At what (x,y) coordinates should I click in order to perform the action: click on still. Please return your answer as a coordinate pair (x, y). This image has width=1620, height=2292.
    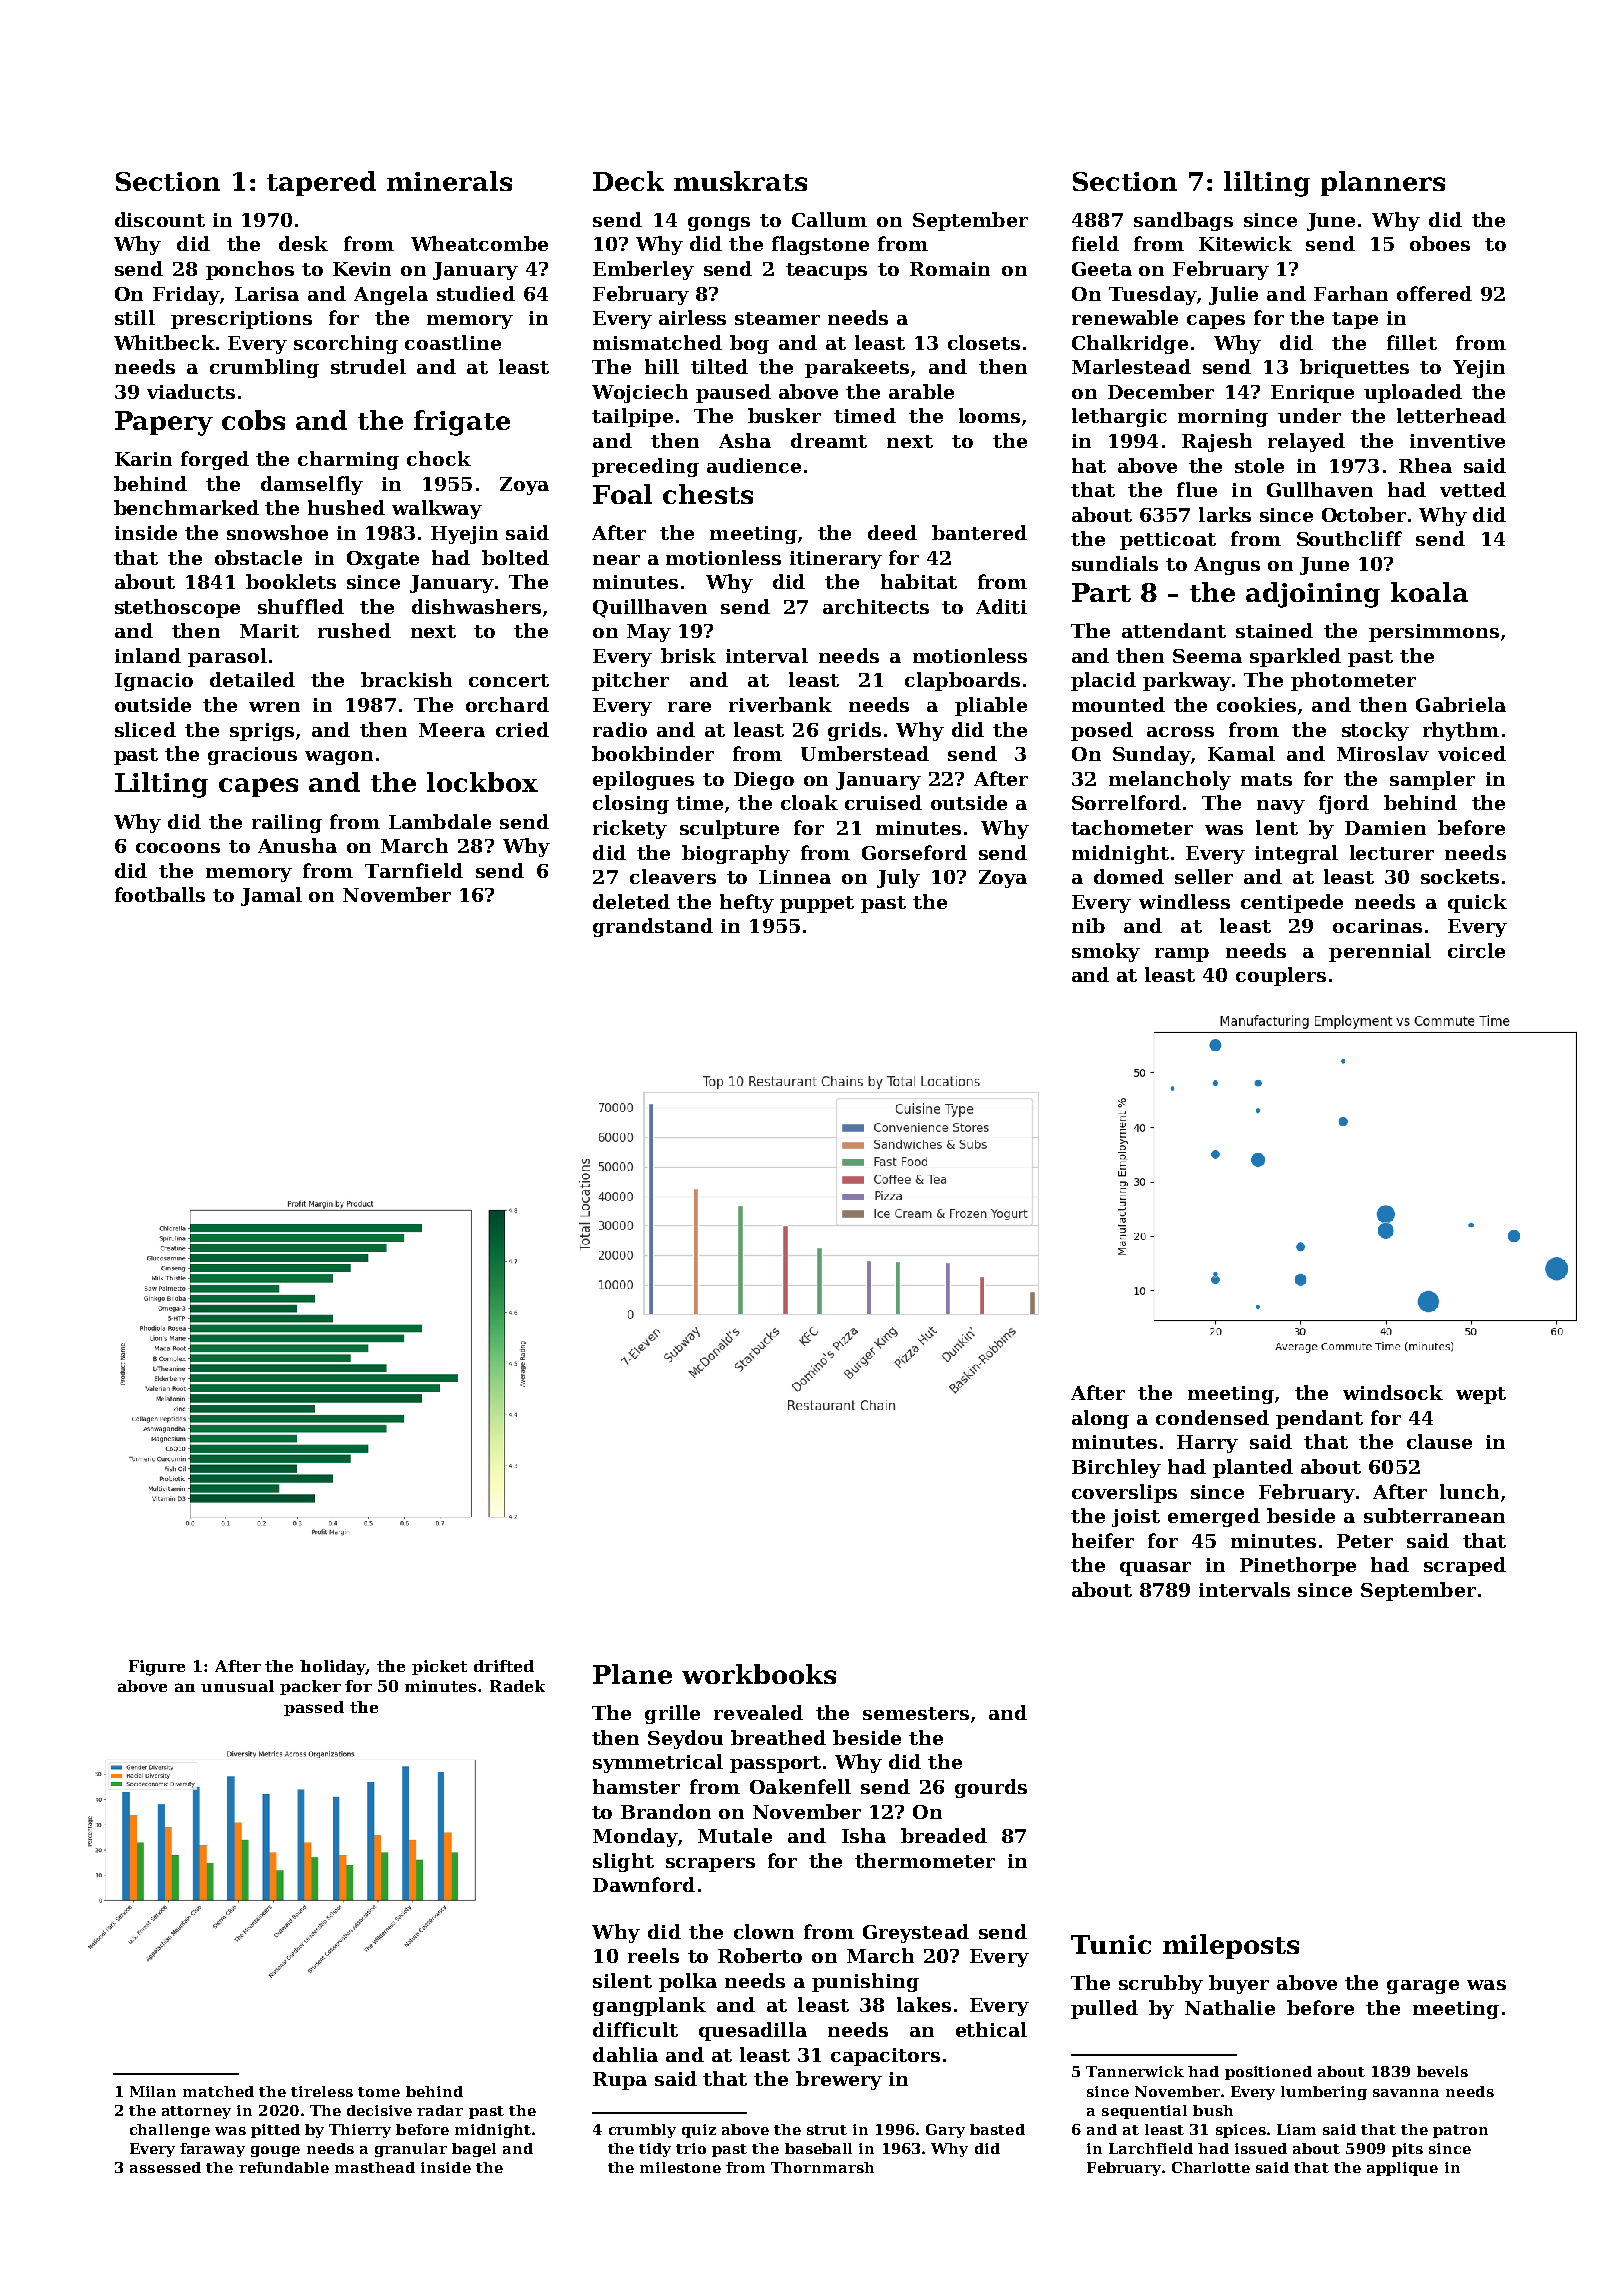
    Looking at the image, I should click on (135, 317).
